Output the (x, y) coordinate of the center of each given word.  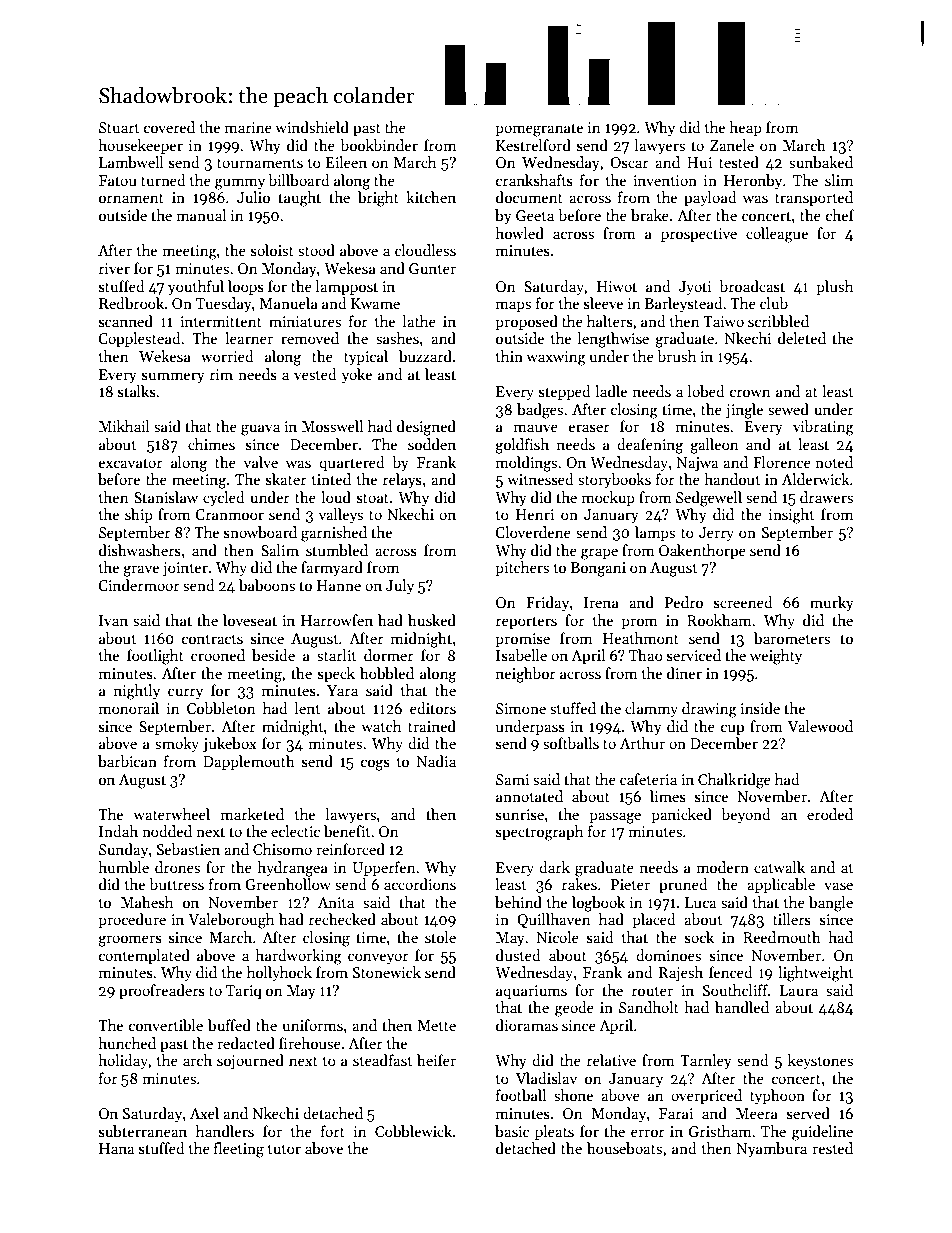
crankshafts (534, 180)
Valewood (820, 726)
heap (745, 128)
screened (743, 602)
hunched (127, 1043)
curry (185, 693)
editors (433, 708)
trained (432, 726)
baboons (267, 585)
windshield (312, 127)
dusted (518, 955)
